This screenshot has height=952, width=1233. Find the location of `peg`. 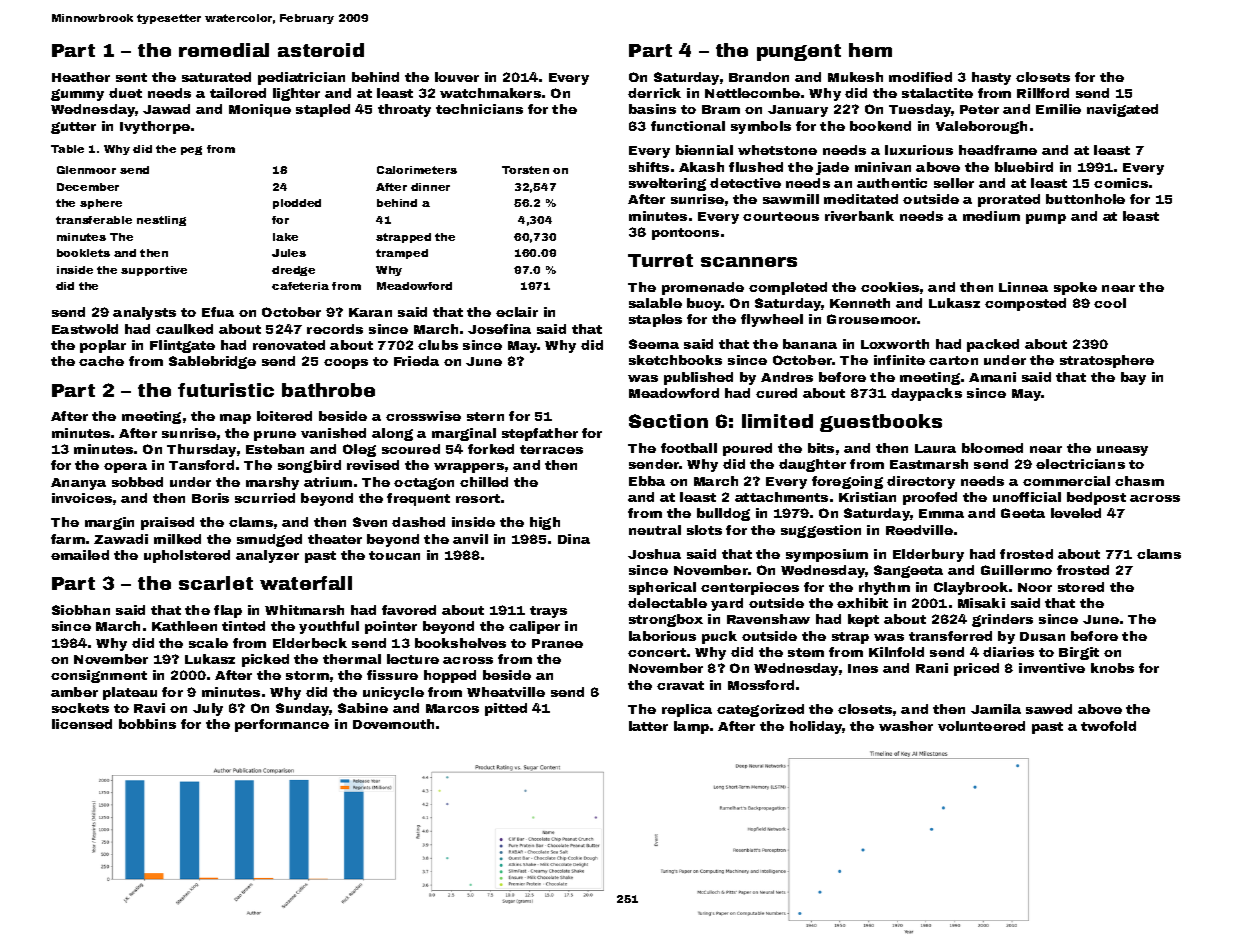

peg is located at coordinates (191, 150).
